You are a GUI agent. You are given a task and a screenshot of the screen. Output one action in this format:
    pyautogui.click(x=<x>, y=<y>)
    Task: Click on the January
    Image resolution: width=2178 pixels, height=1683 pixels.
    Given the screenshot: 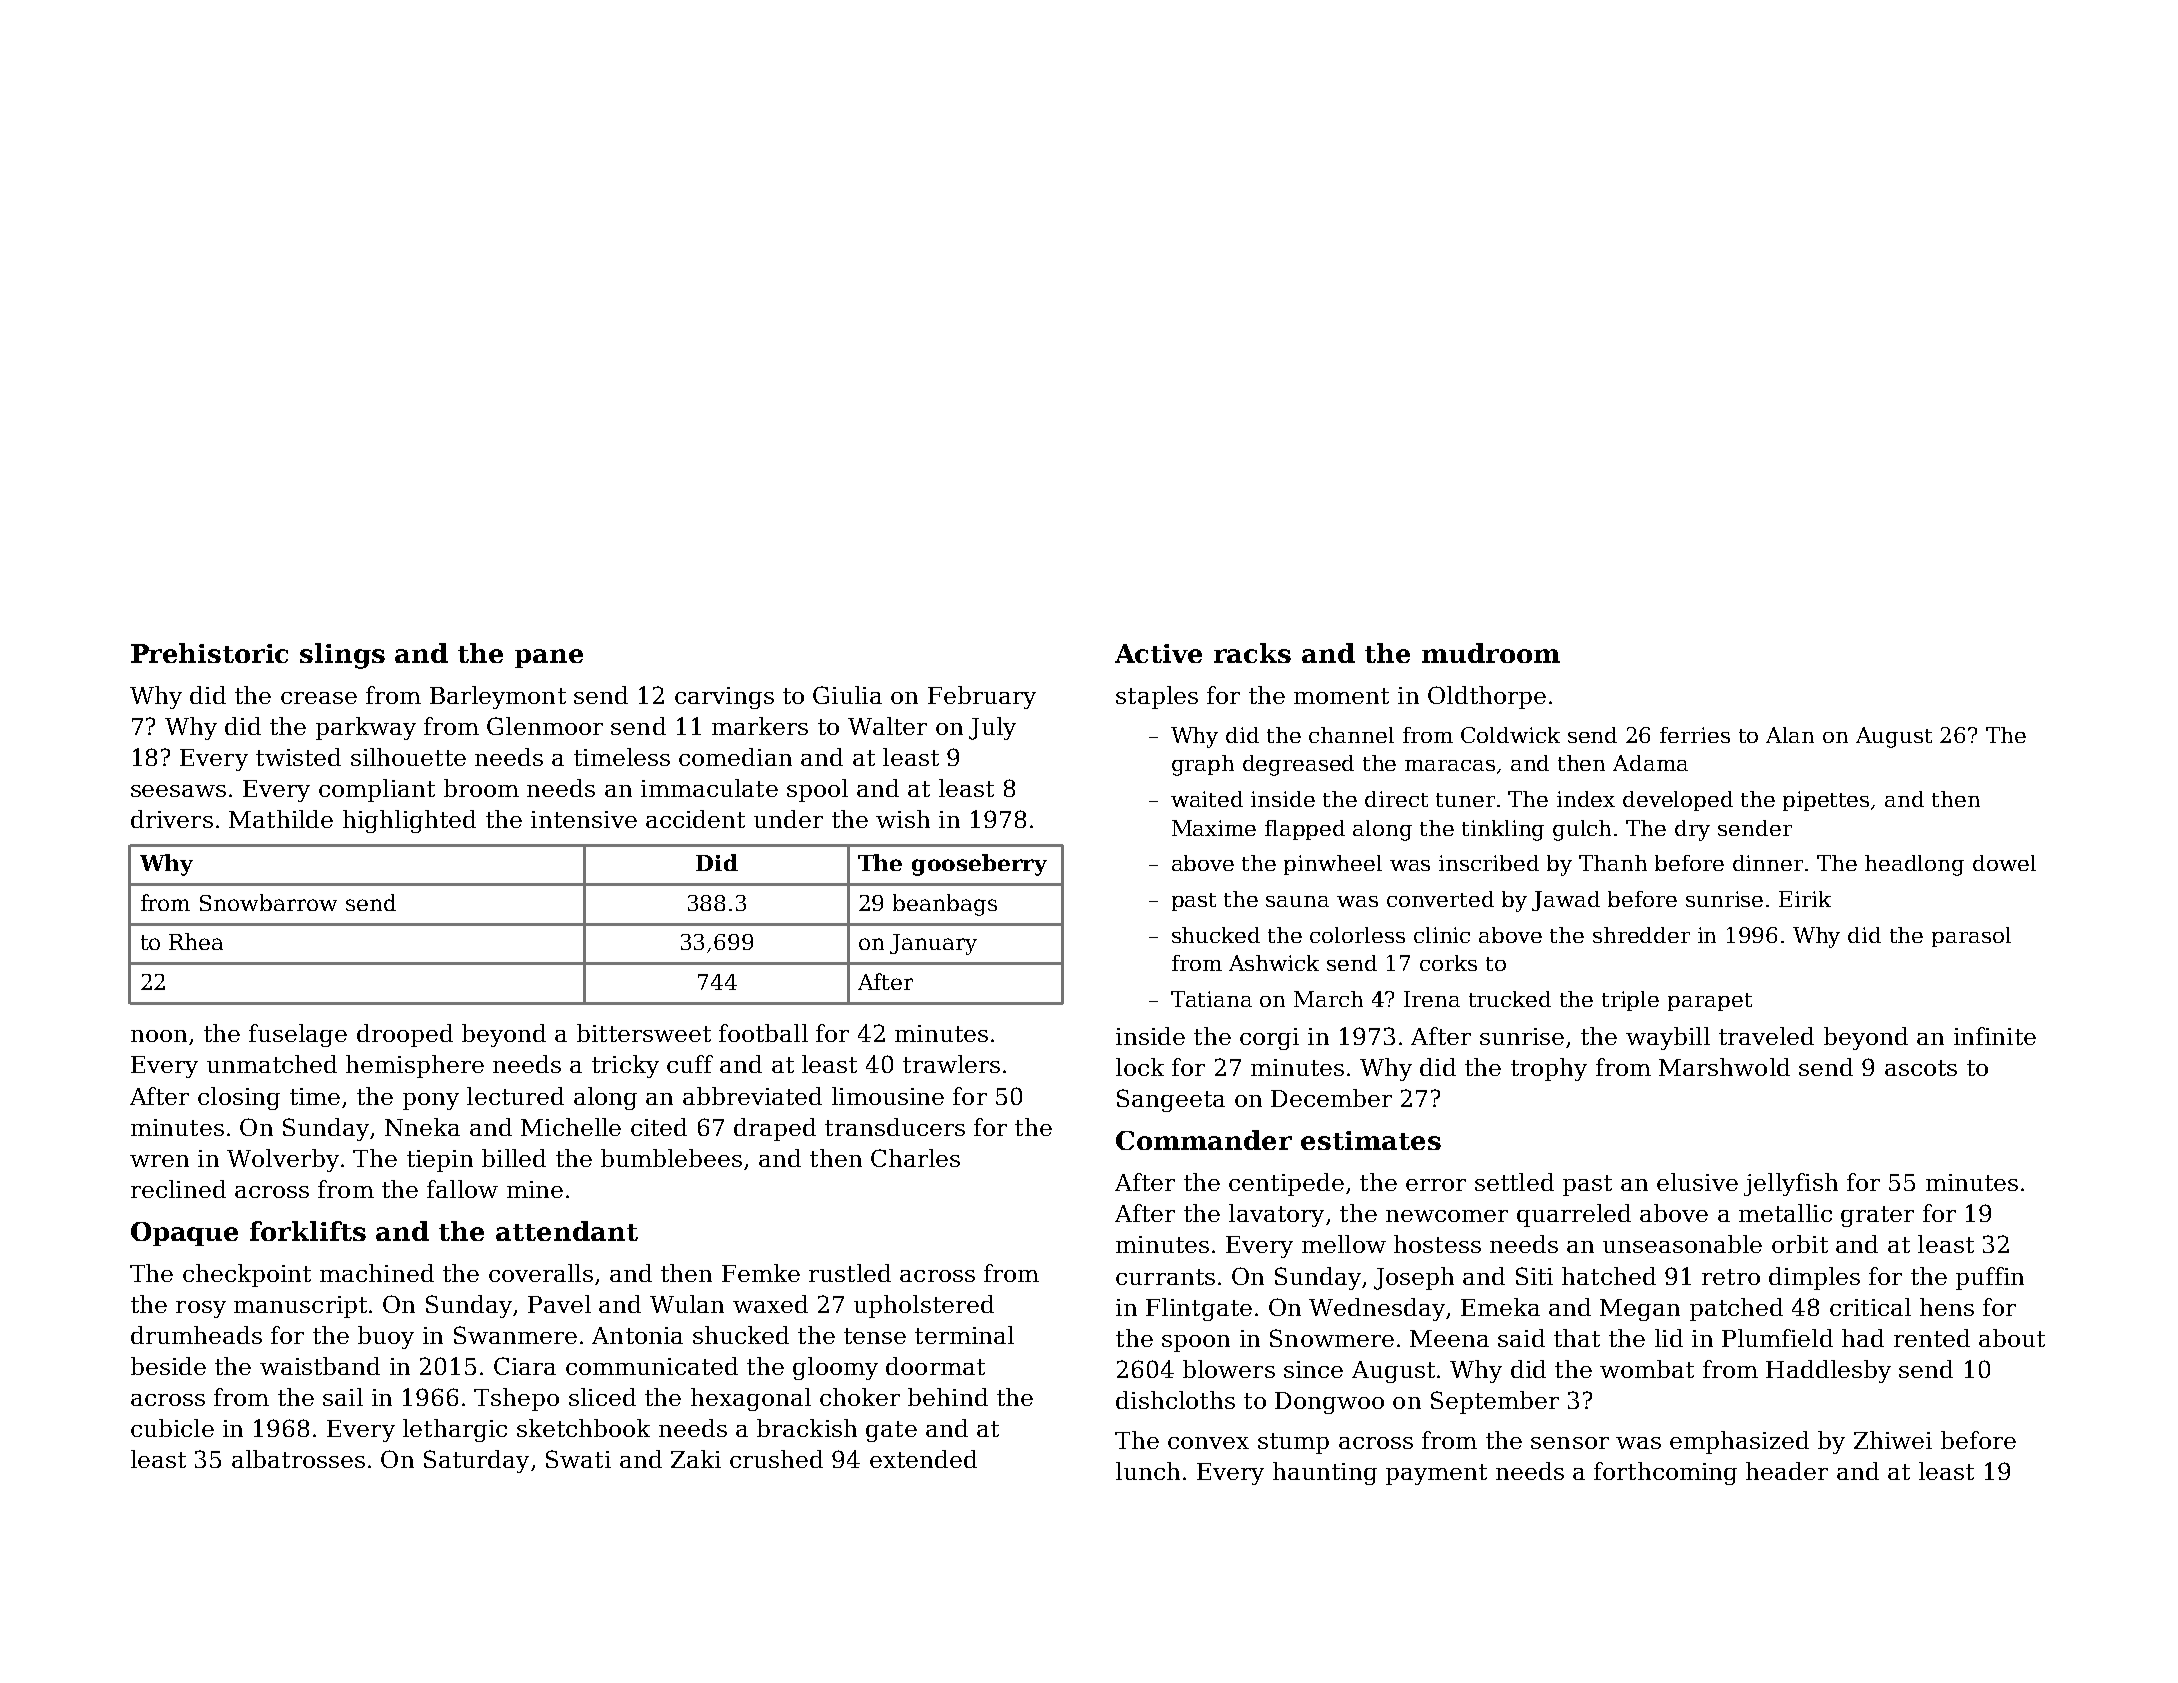 What is the action you would take?
    pyautogui.click(x=933, y=944)
